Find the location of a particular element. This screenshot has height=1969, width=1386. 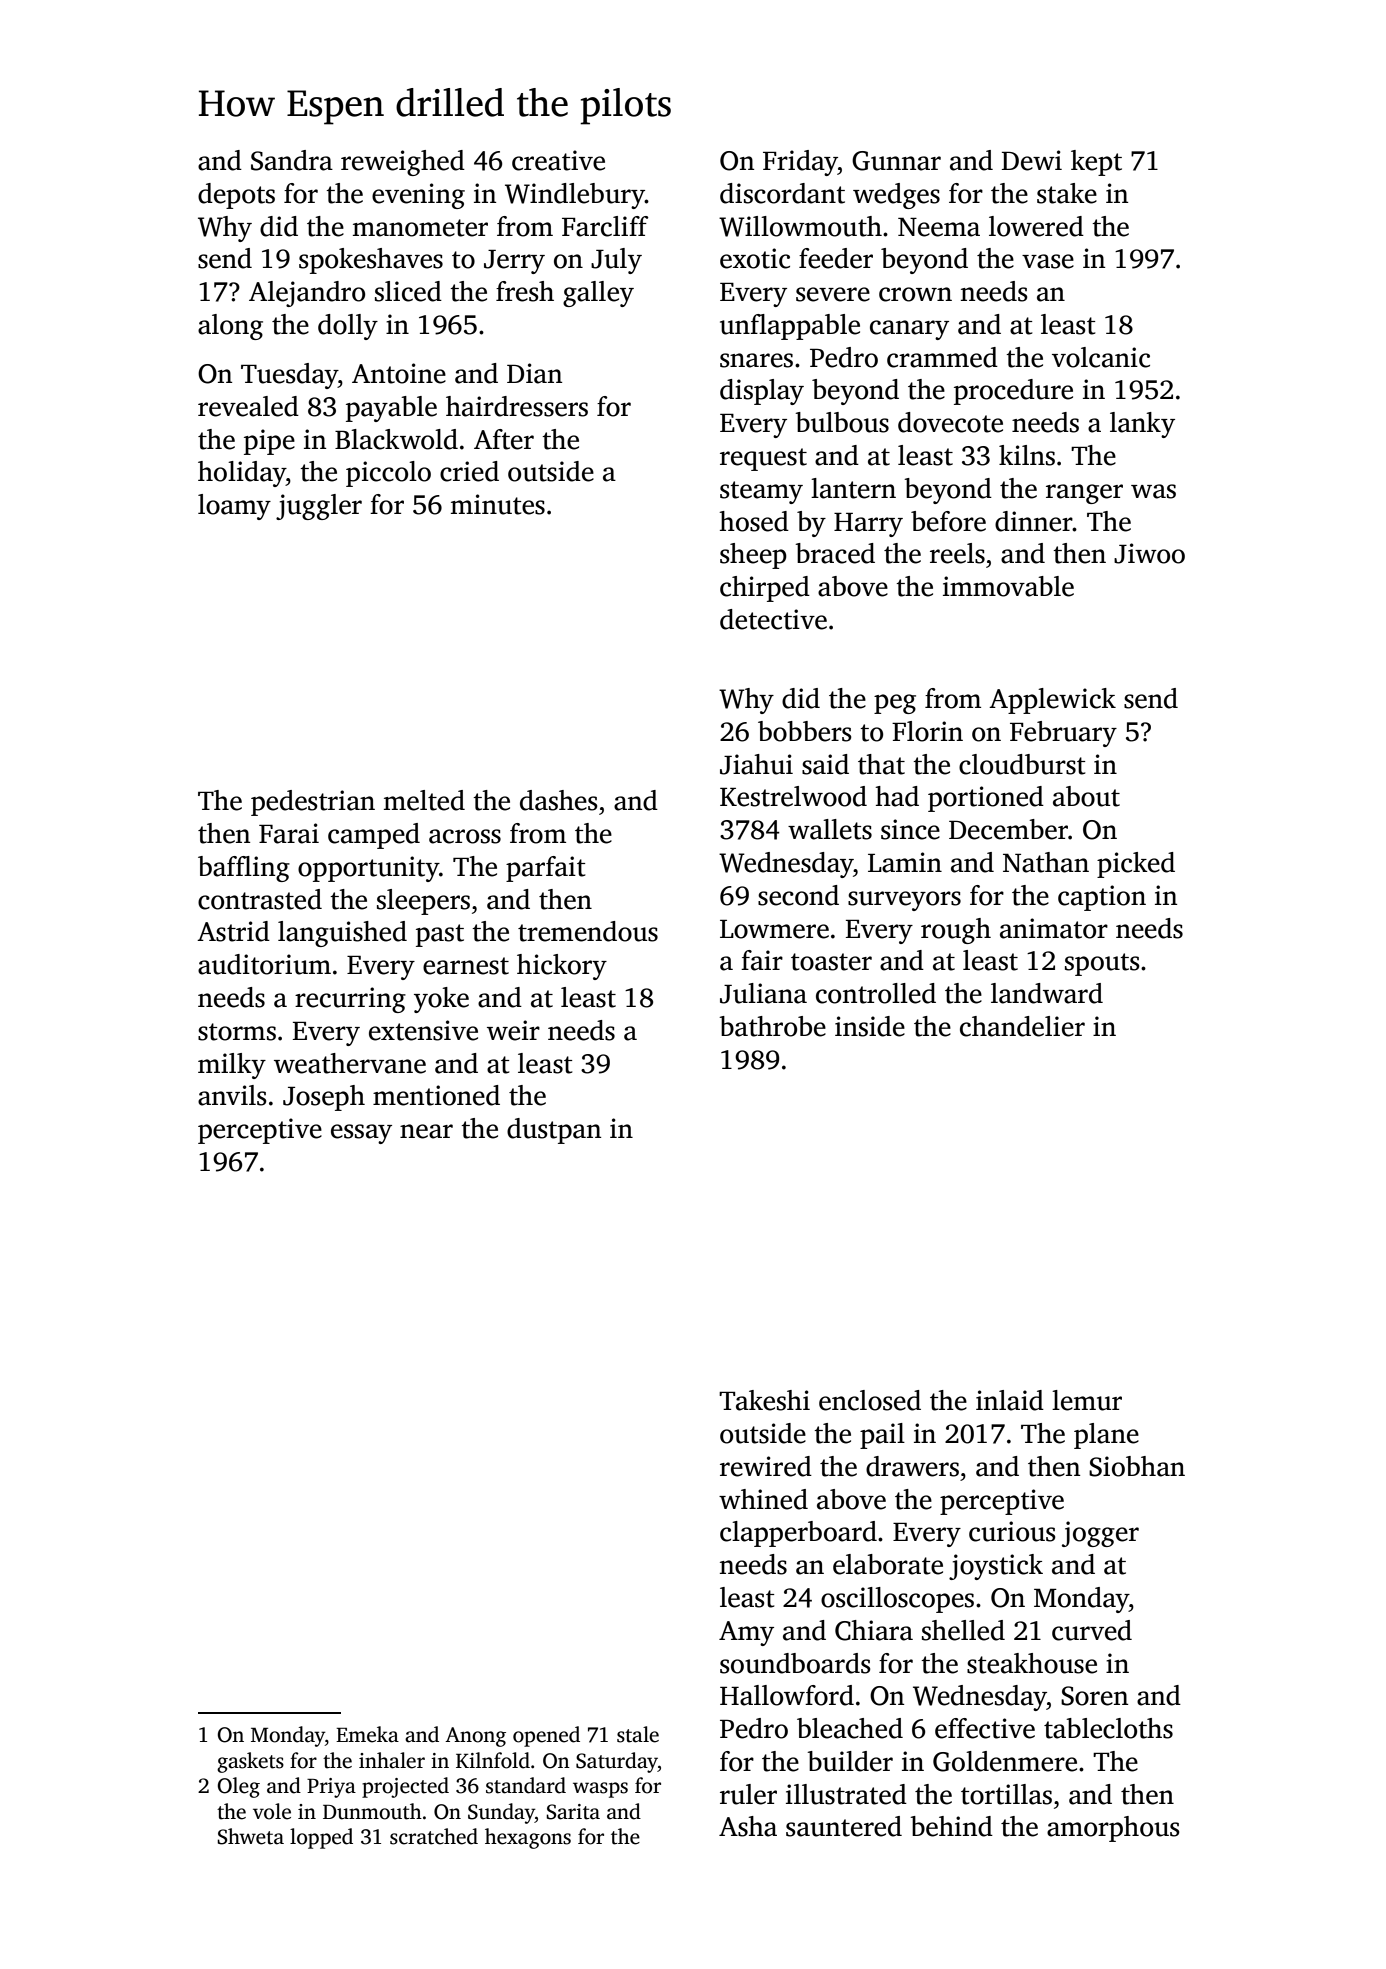

lemur is located at coordinates (1087, 1400).
